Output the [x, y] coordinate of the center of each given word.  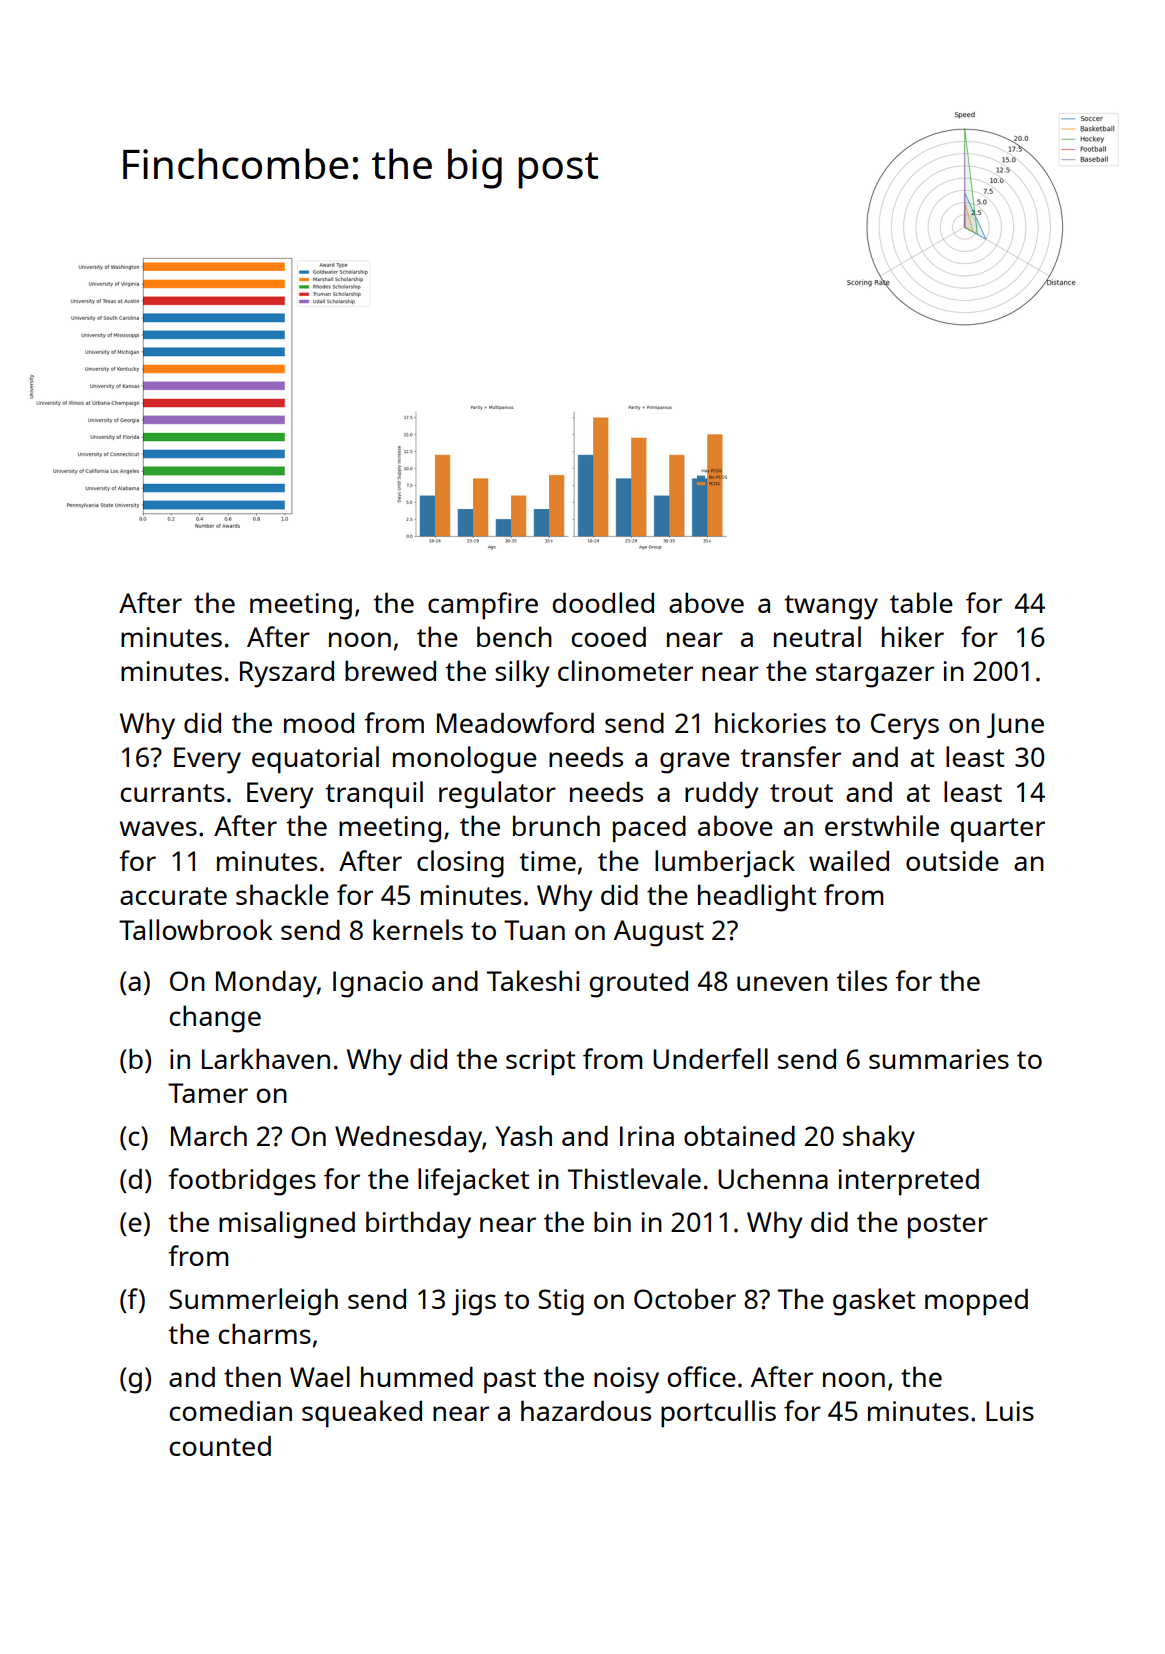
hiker [913, 636]
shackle [282, 894]
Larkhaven [266, 1058]
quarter [997, 830]
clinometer [625, 670]
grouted [638, 984]
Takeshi [533, 980]
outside [952, 861]
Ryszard [287, 674]
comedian [230, 1411]
